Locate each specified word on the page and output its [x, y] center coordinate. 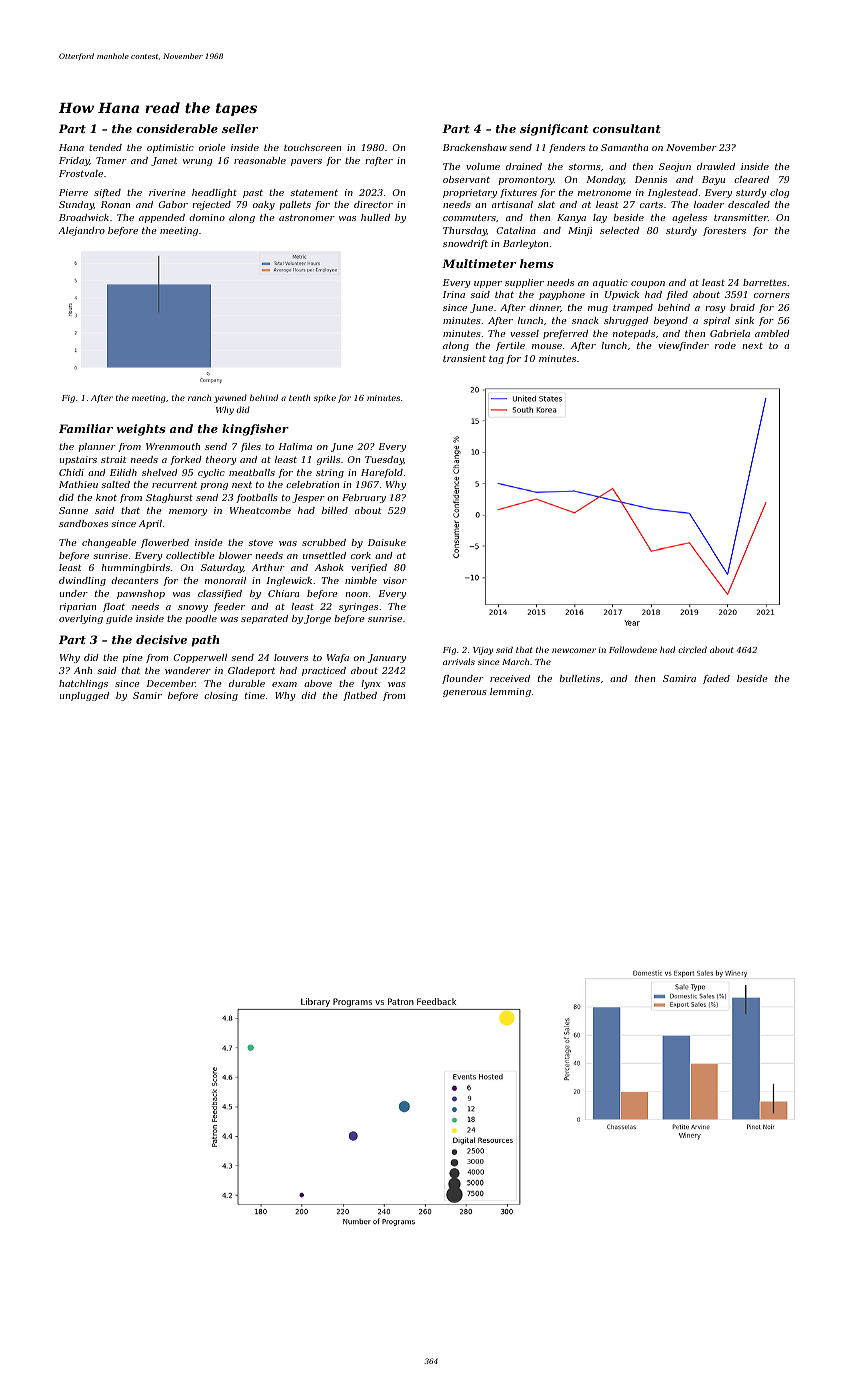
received [510, 678]
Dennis [651, 179]
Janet [164, 161]
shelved [160, 472]
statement [314, 192]
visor [395, 580]
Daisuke [387, 542]
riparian [78, 607]
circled [692, 649]
